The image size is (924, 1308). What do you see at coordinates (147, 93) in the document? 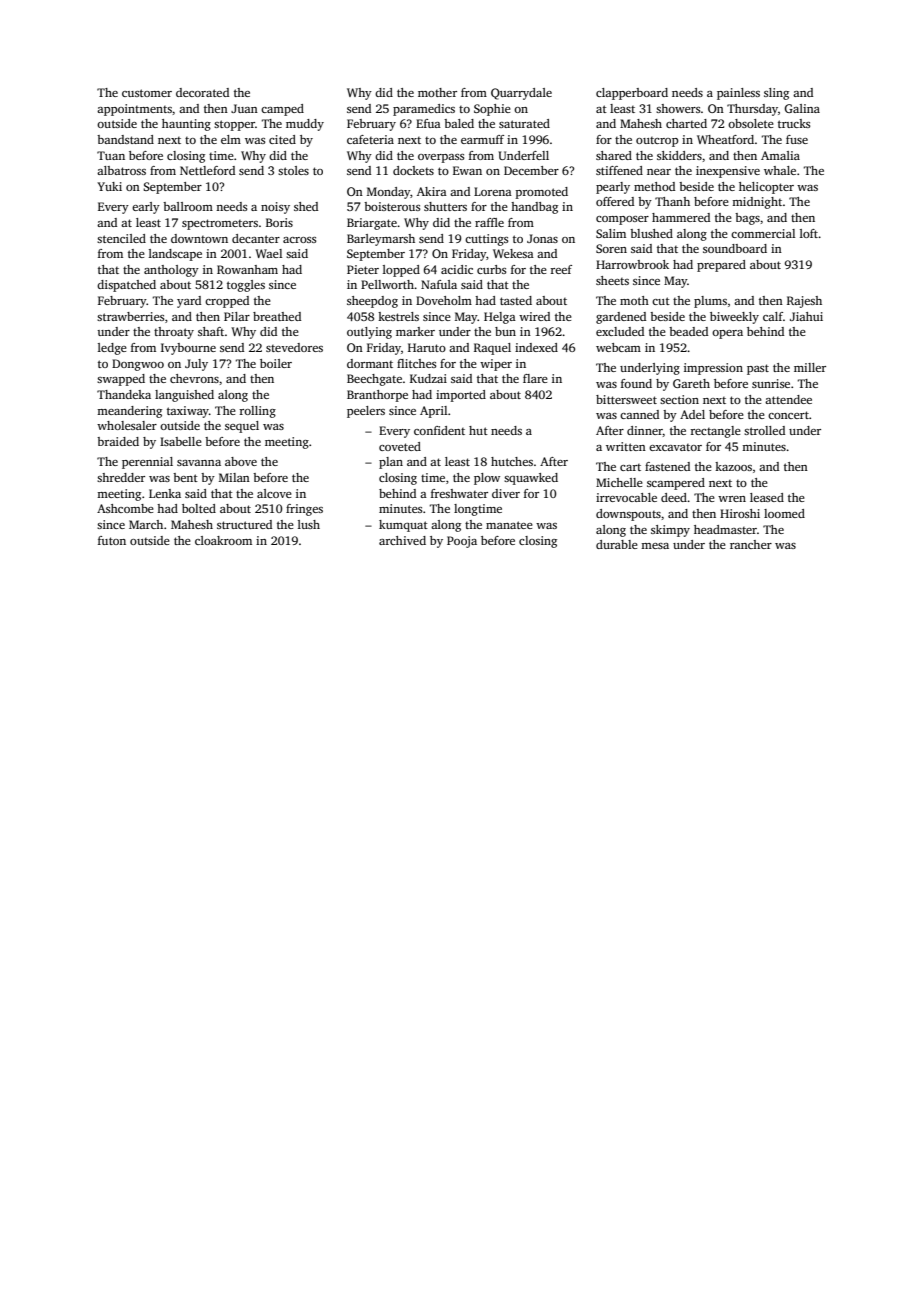
I see `customer` at bounding box center [147, 93].
